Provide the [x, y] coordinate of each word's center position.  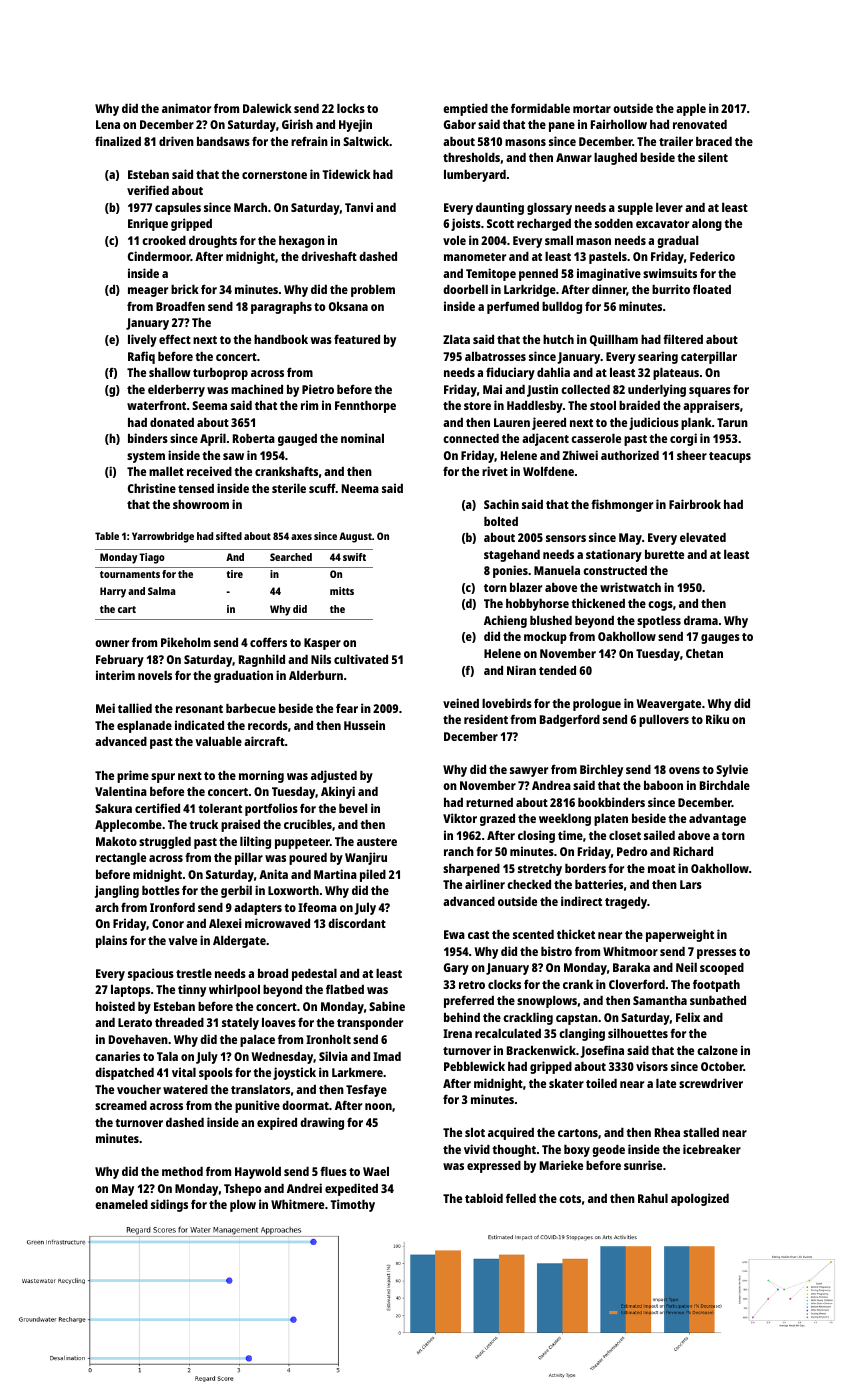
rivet [495, 471]
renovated [700, 124]
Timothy [352, 1205]
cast [478, 935]
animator [186, 108]
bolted [501, 521]
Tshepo [242, 1190]
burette [664, 554]
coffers [268, 642]
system [146, 457]
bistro [556, 951]
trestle [194, 973]
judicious [654, 423]
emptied [465, 109]
